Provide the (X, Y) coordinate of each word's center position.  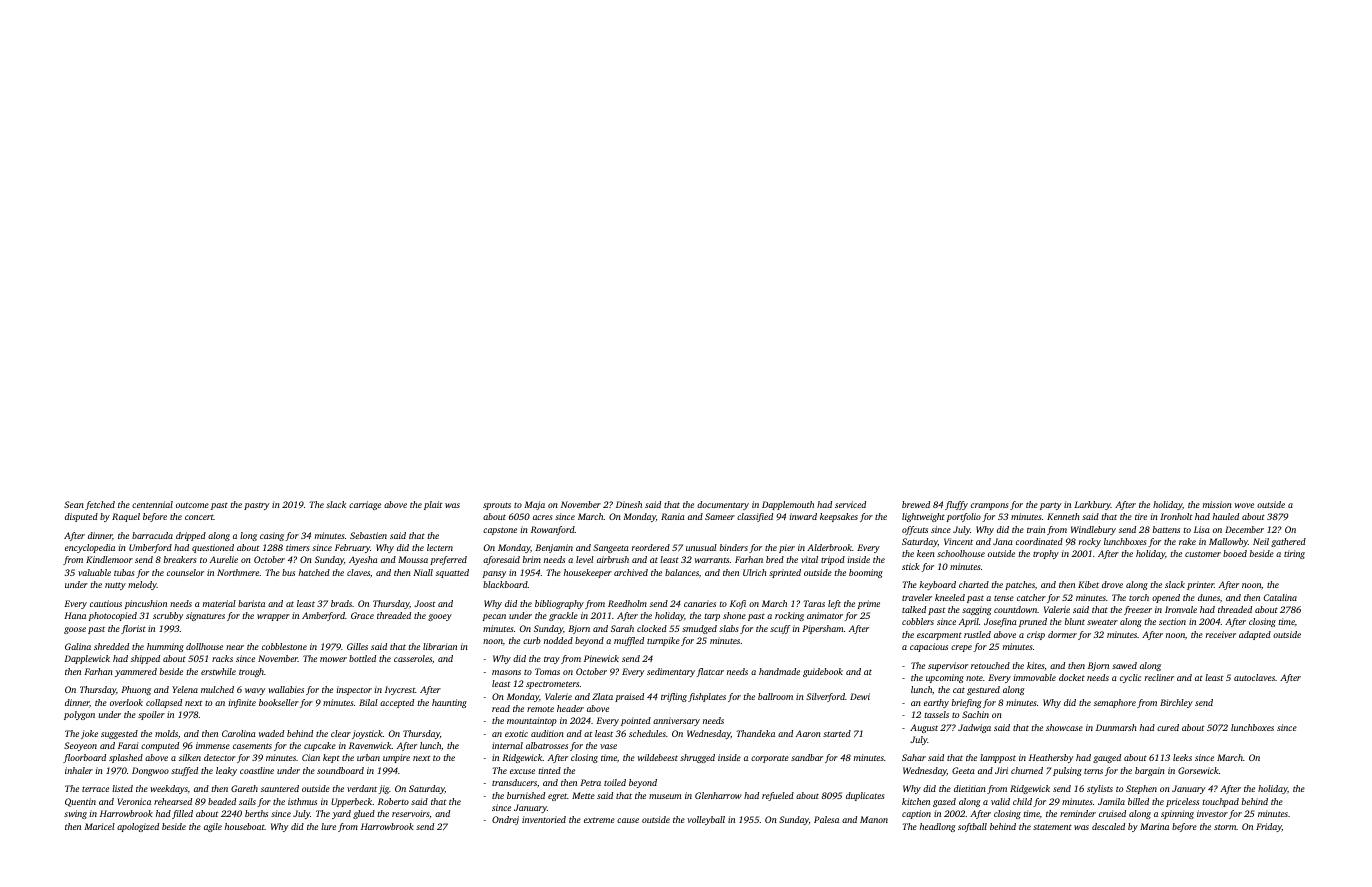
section (1172, 621)
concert (199, 517)
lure (328, 826)
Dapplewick (87, 659)
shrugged (697, 758)
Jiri (1001, 770)
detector (220, 757)
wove (1244, 505)
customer (1203, 554)
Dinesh (629, 504)
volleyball (706, 820)
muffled (629, 641)
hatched (314, 572)
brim (532, 559)
